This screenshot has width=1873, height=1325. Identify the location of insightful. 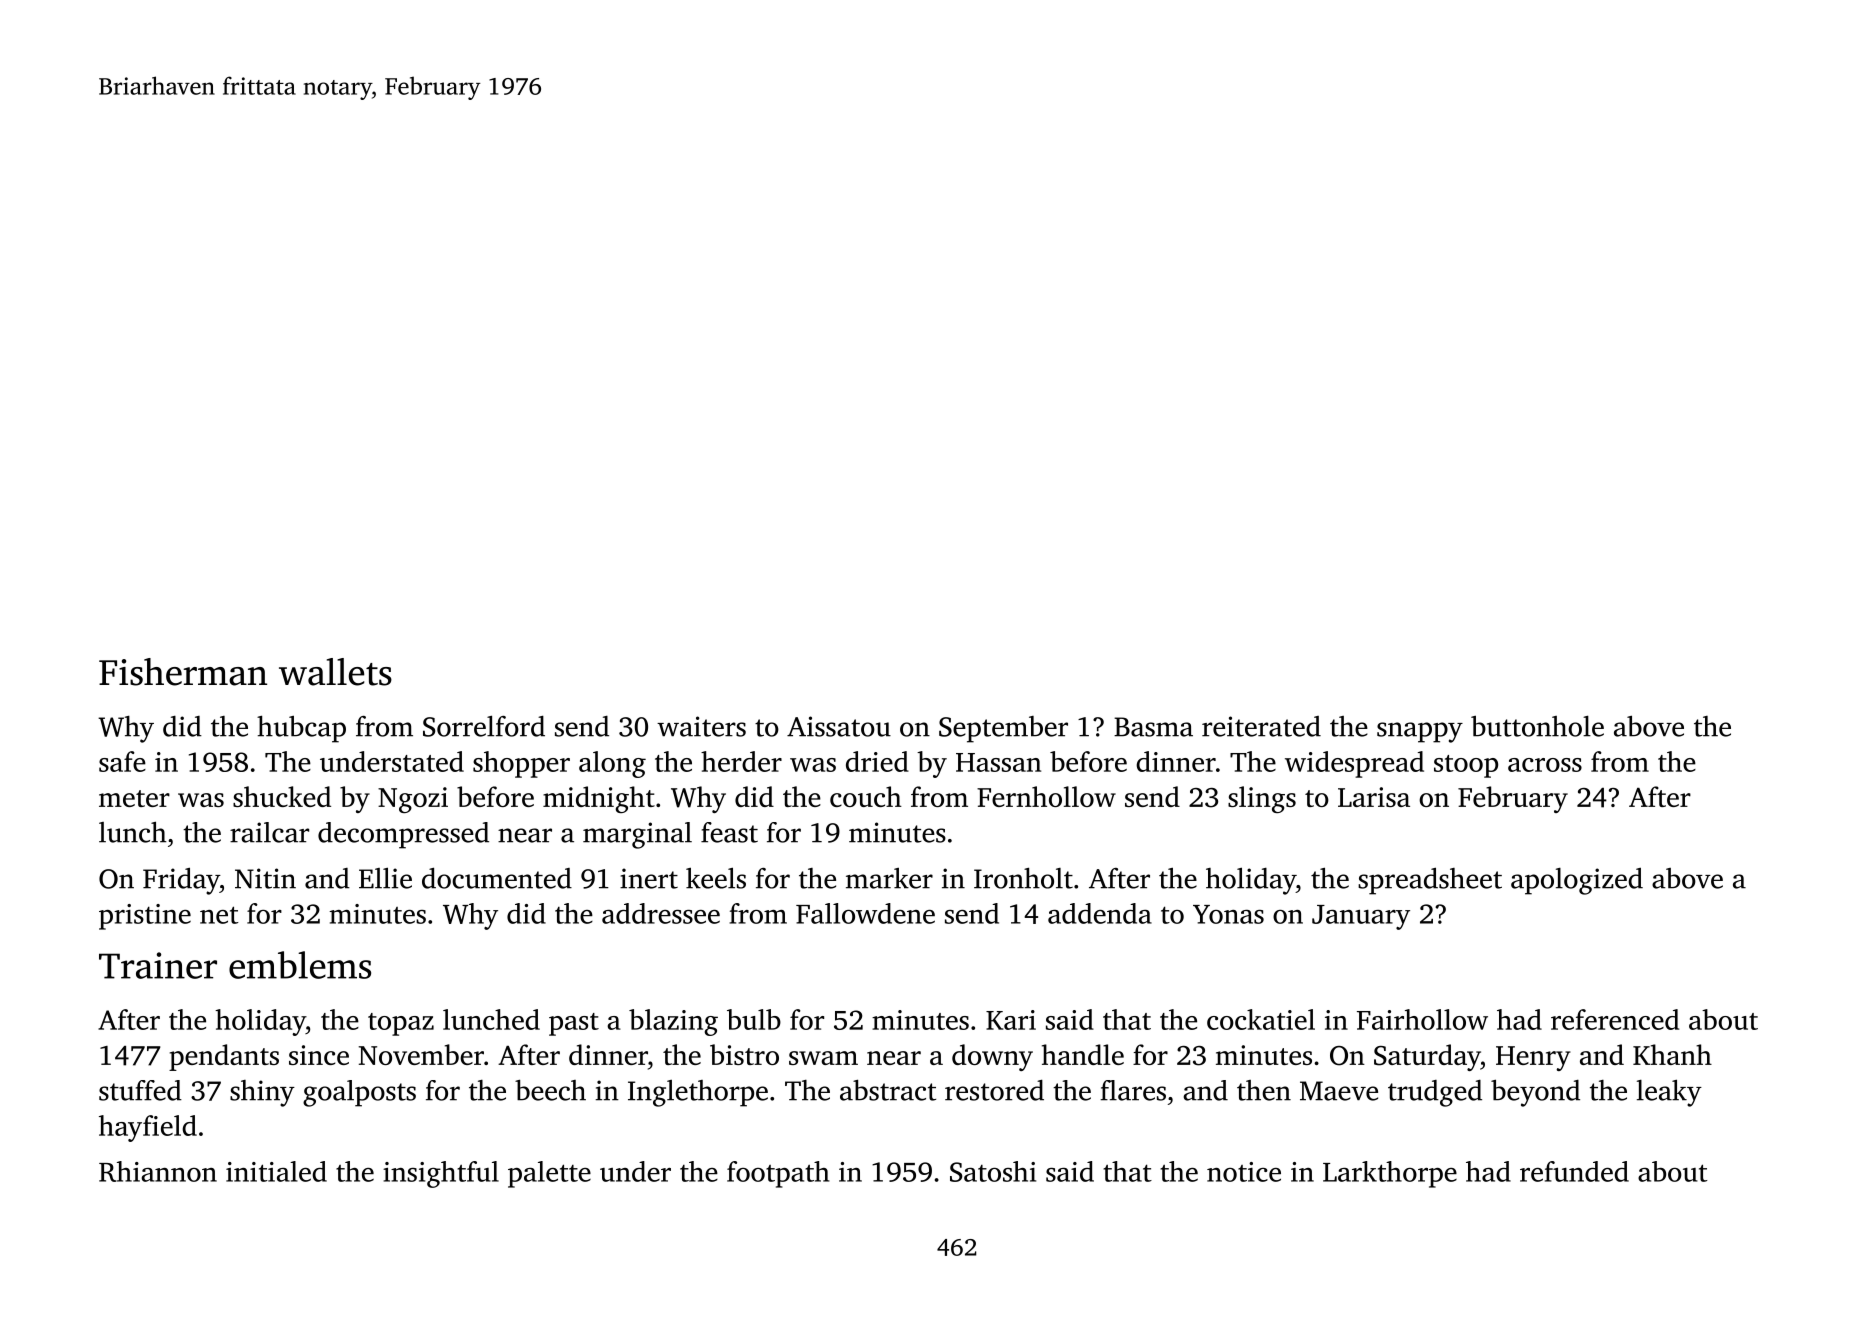
(441, 1174).
